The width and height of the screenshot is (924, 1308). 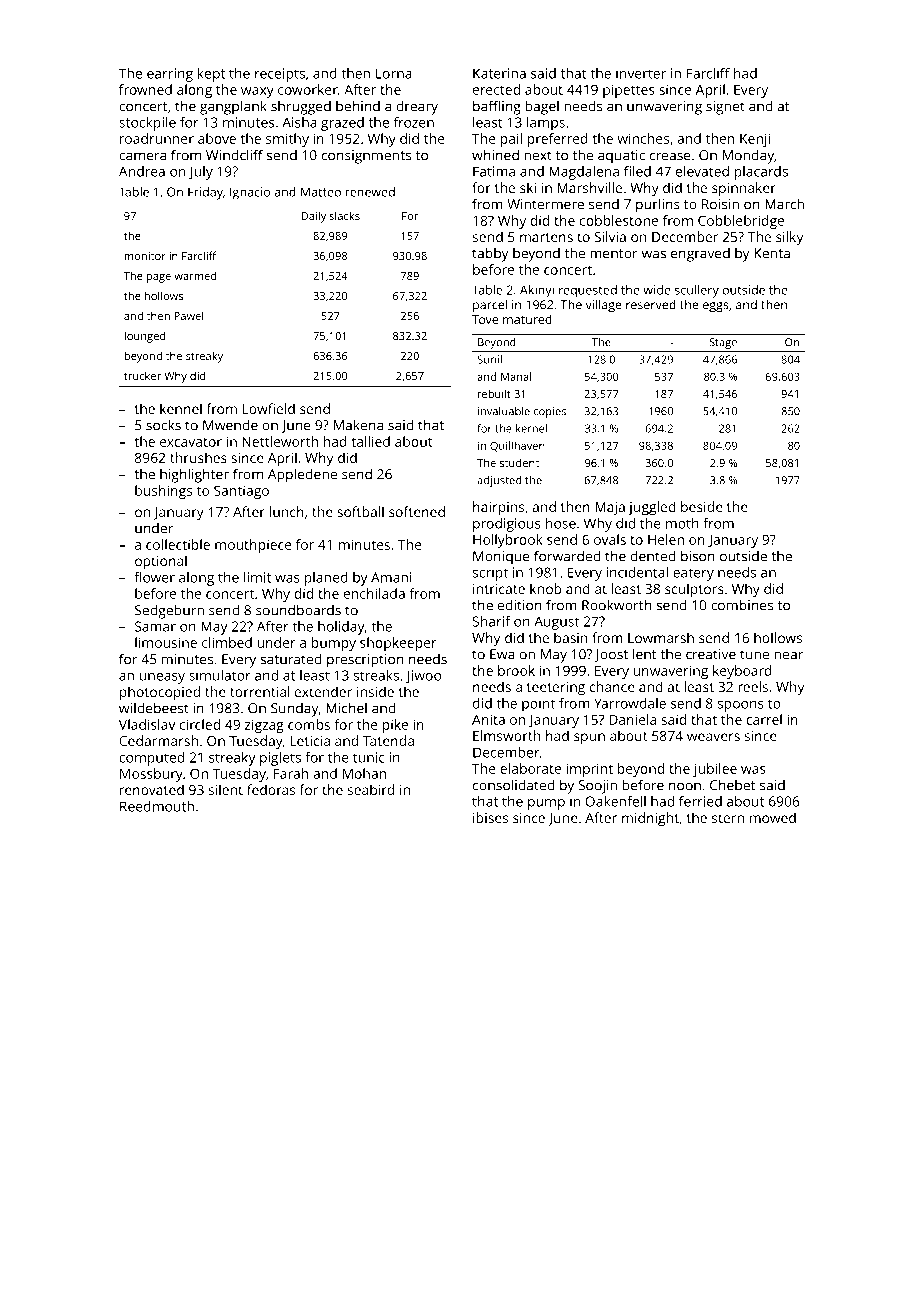 I want to click on tallied, so click(x=370, y=441).
